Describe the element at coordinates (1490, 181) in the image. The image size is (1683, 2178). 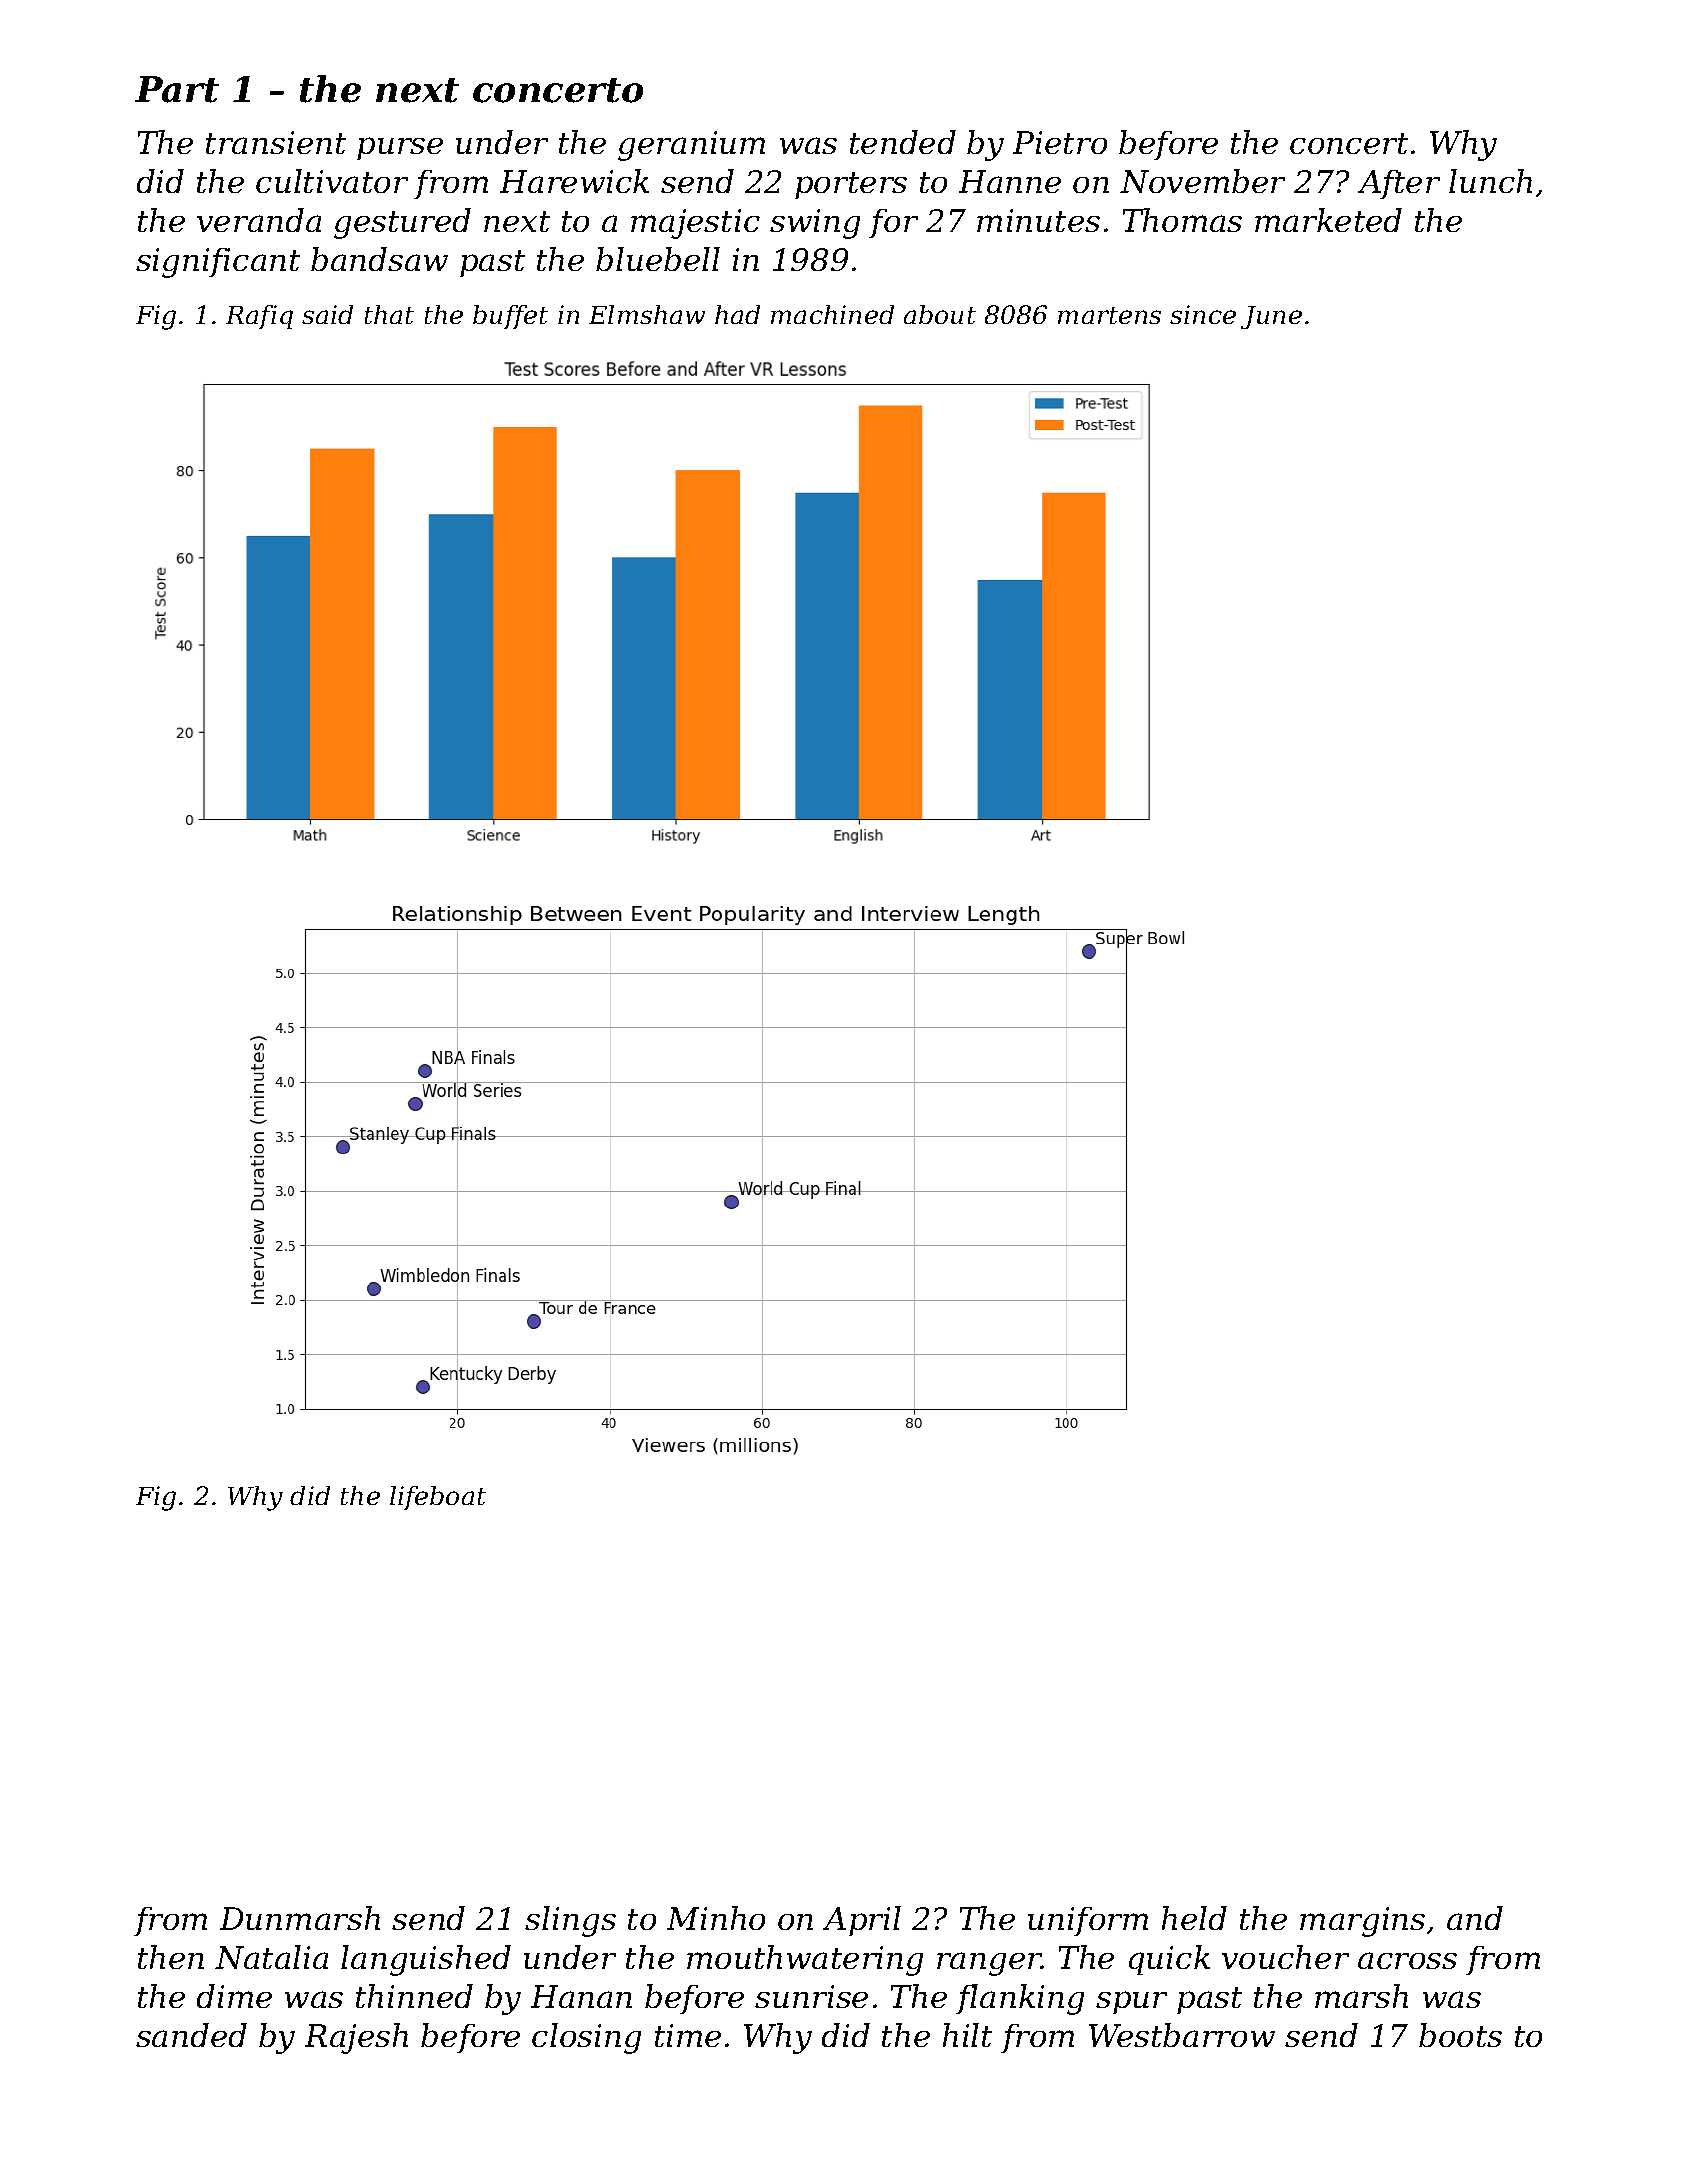
I see `lunch` at that location.
